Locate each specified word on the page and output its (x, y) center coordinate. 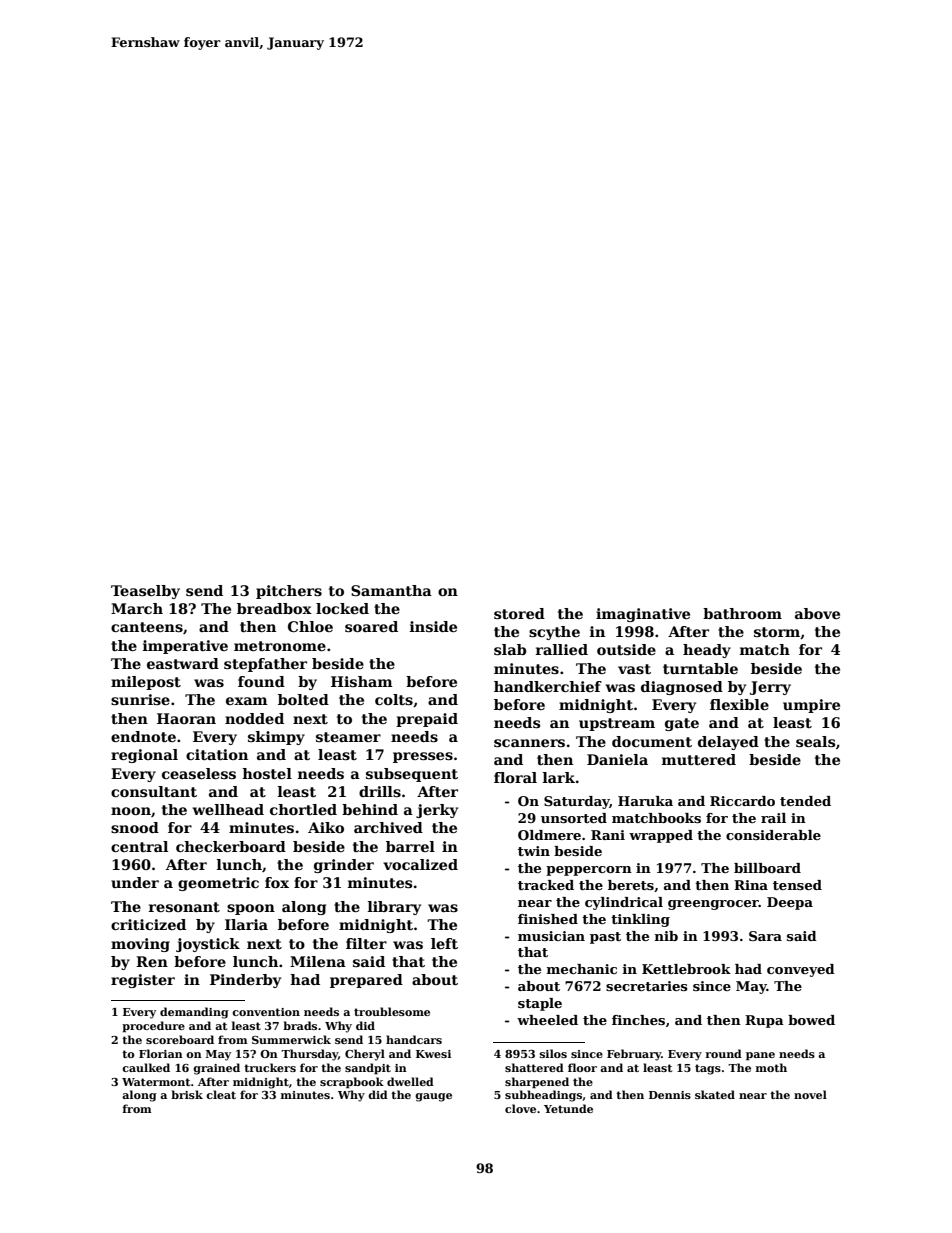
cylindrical (624, 903)
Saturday (577, 802)
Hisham (362, 681)
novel (810, 1094)
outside (626, 649)
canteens (147, 627)
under (135, 882)
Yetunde (568, 1108)
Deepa (790, 903)
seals (815, 741)
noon (131, 811)
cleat (221, 1094)
